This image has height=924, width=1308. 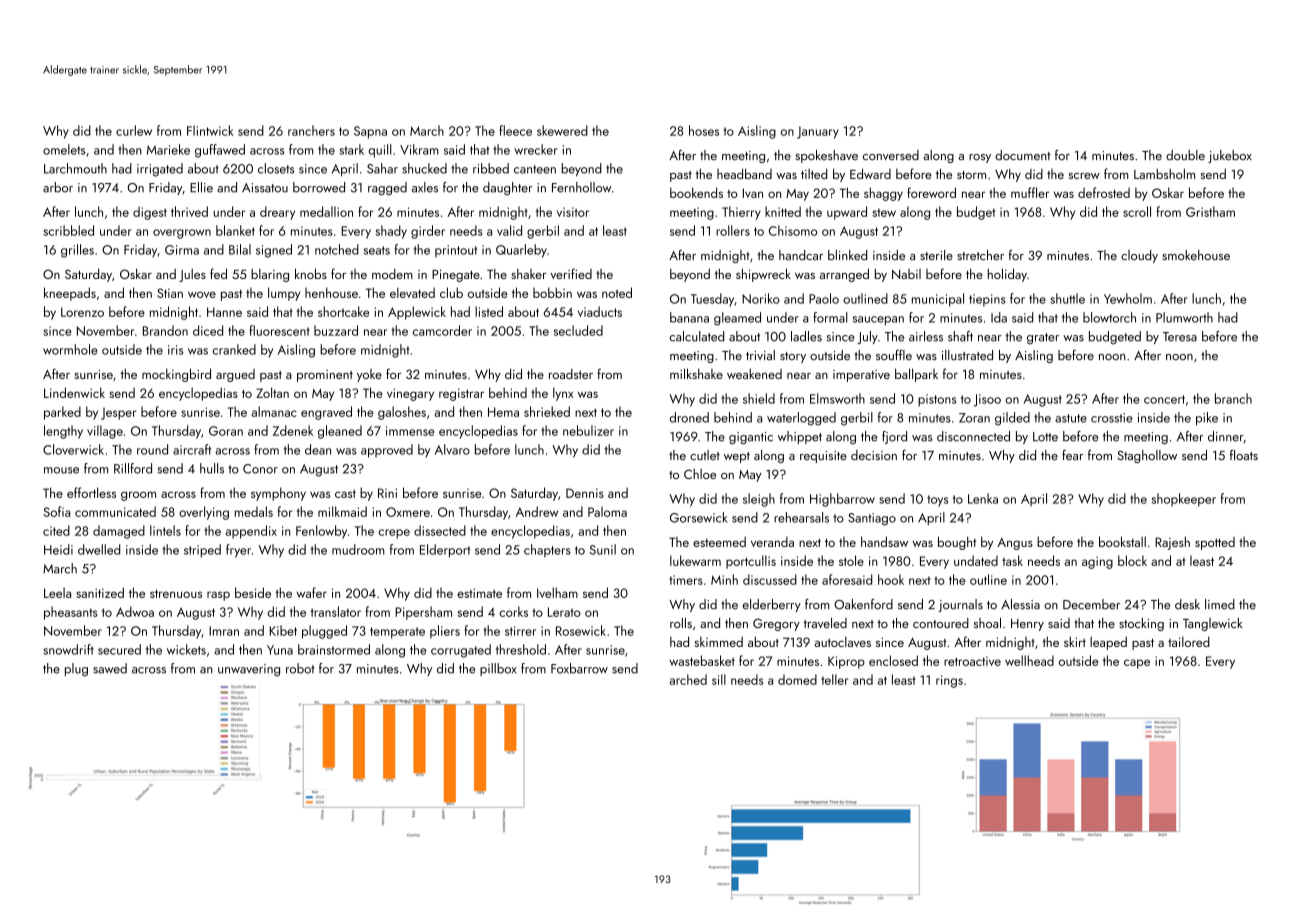 I want to click on wormhole, so click(x=70, y=349).
